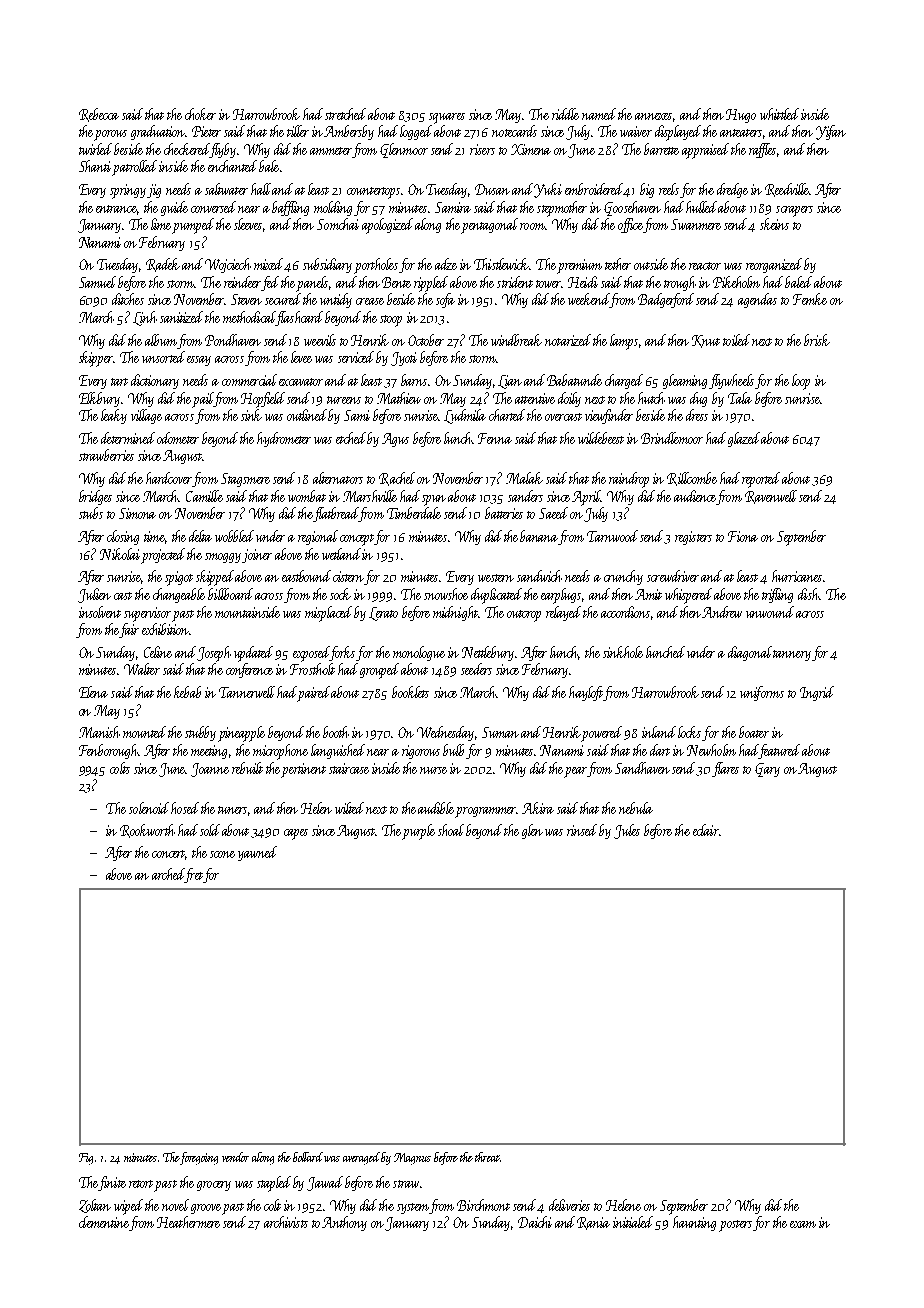 This page has height=1308, width=924. Describe the element at coordinates (803, 1224) in the page. I see `exam` at that location.
